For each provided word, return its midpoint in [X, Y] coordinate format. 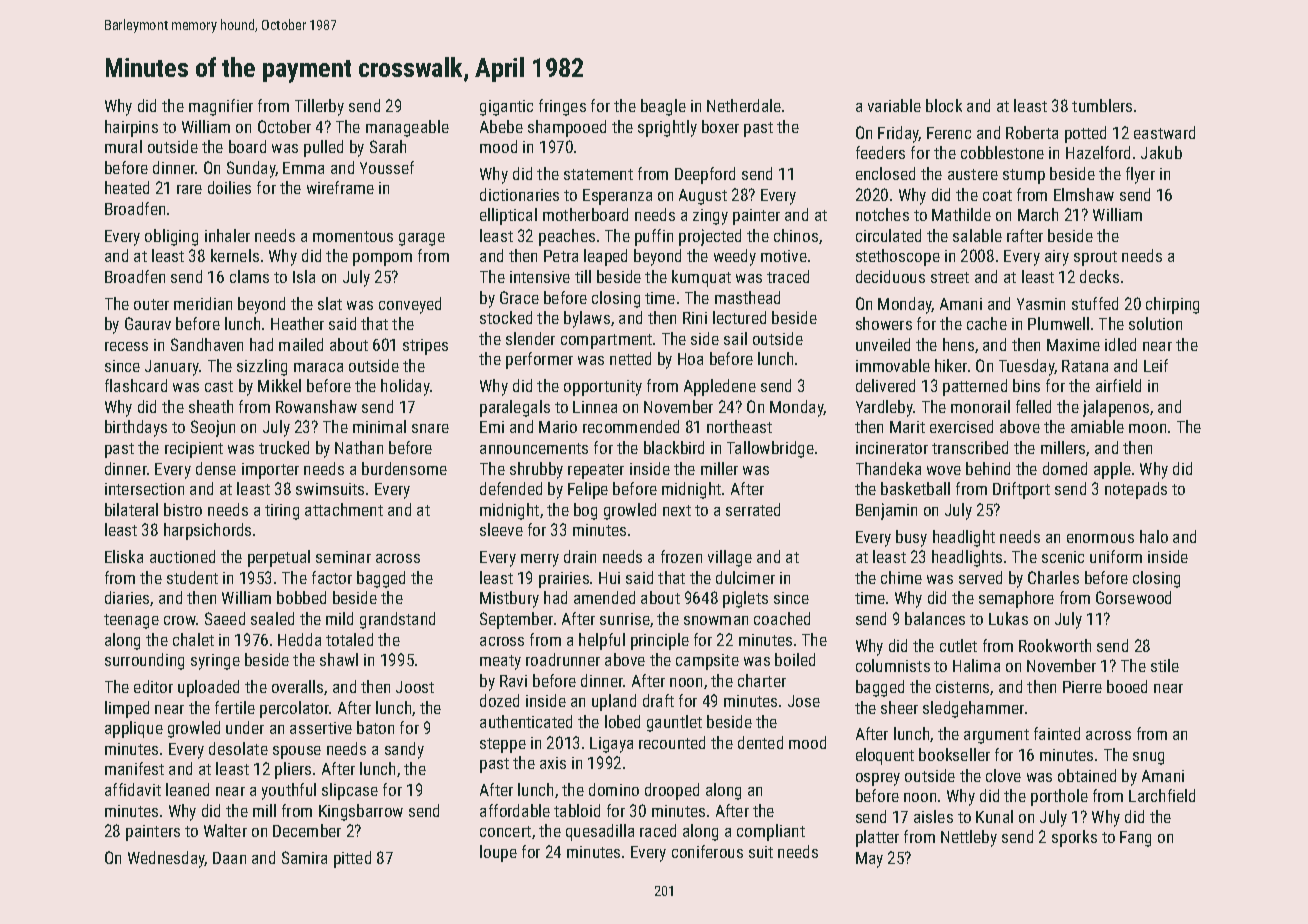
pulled [323, 148]
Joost [415, 687]
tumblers [1102, 105]
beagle [663, 107]
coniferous [707, 851]
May [869, 860]
